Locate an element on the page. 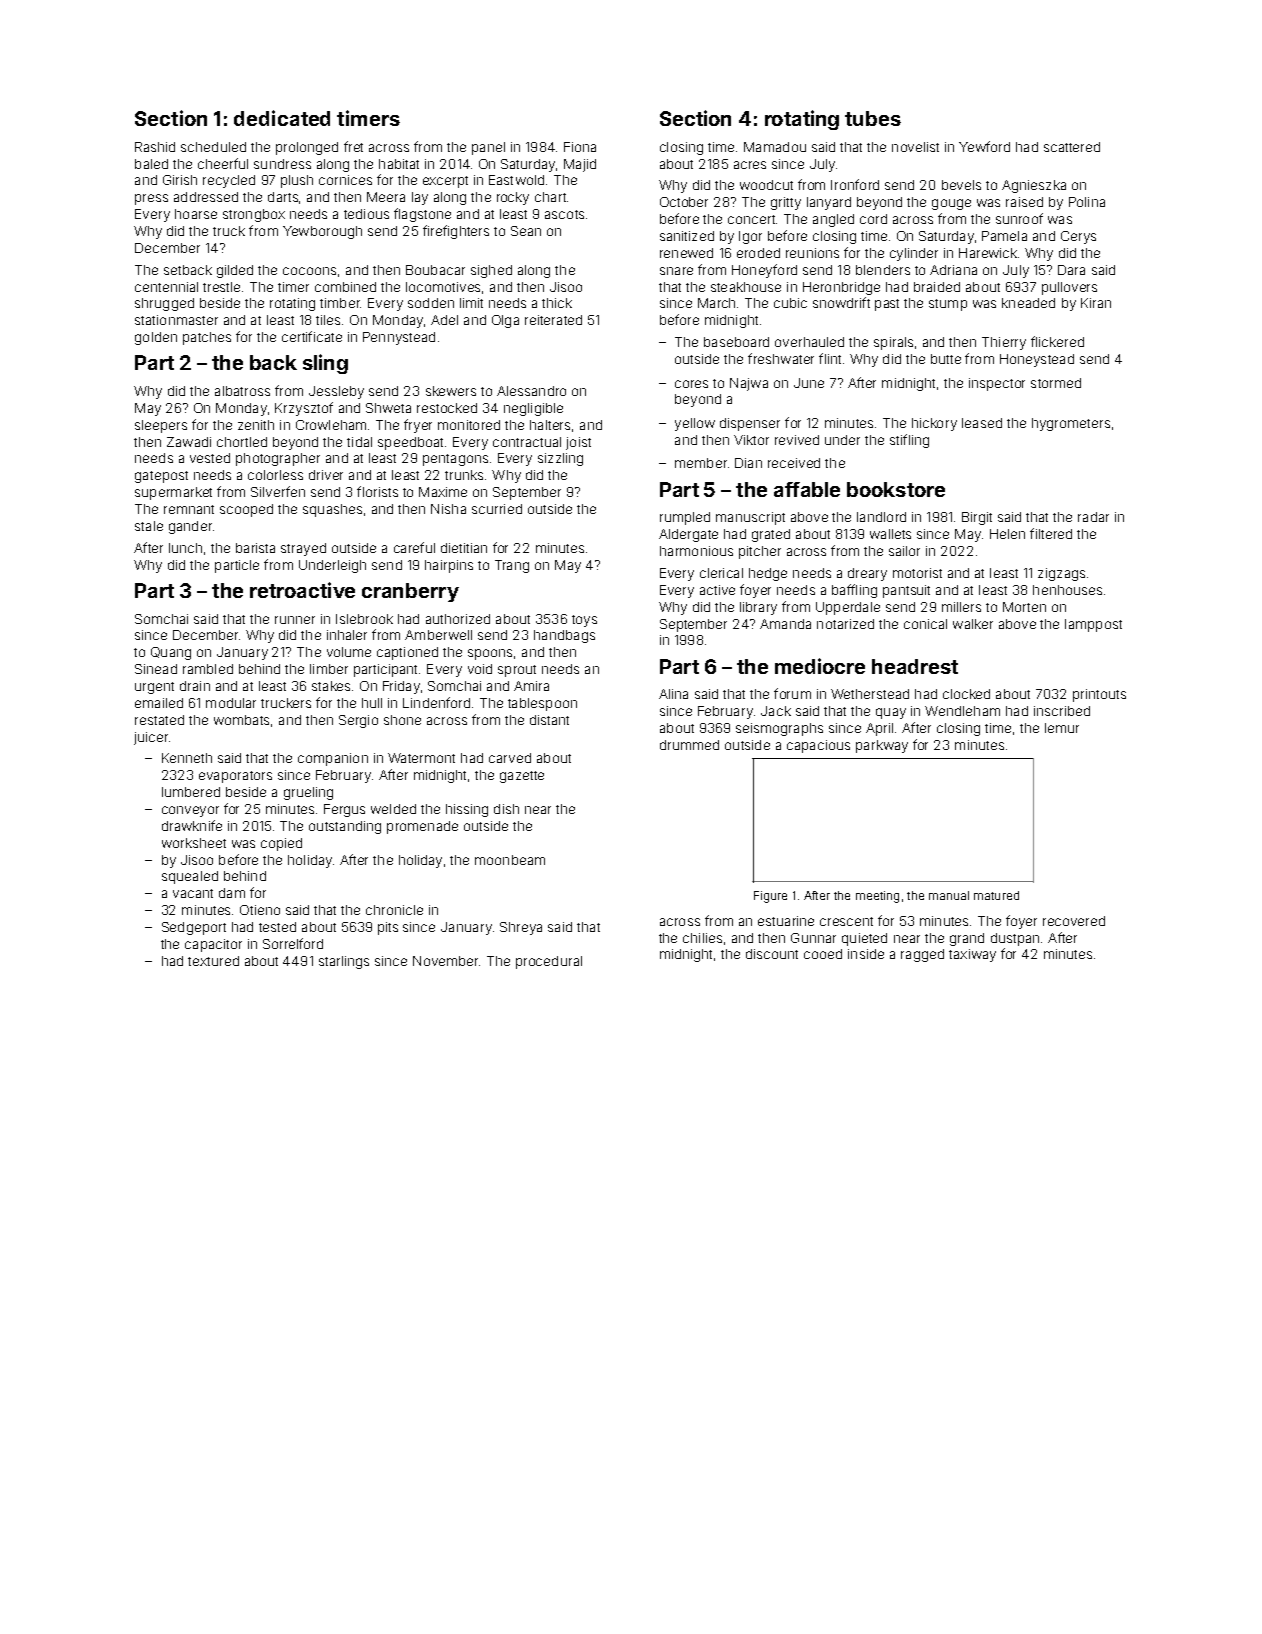 The height and width of the document is (1634, 1262). angled is located at coordinates (833, 220).
